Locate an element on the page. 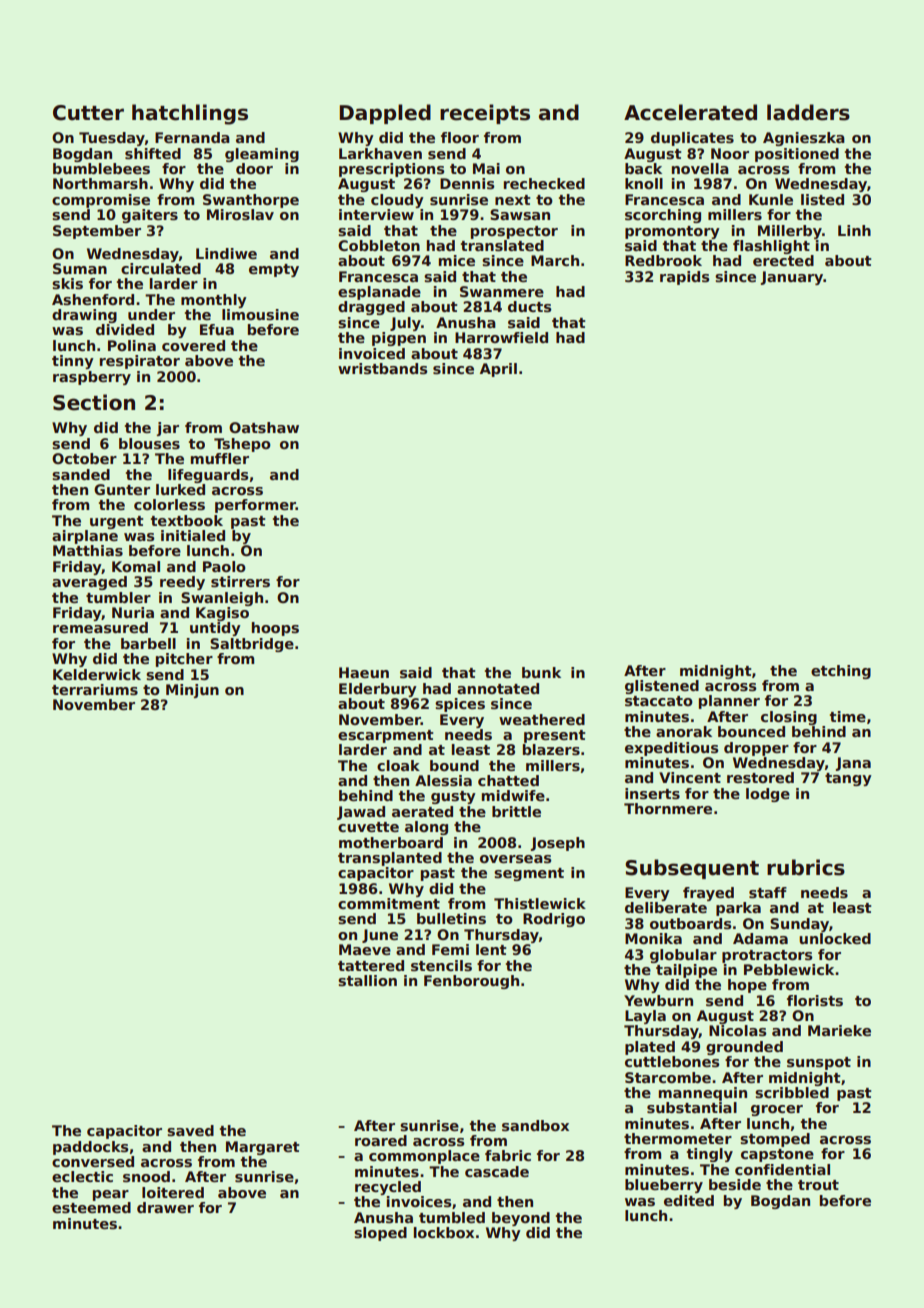 The image size is (924, 1308). Maeve is located at coordinates (365, 949).
